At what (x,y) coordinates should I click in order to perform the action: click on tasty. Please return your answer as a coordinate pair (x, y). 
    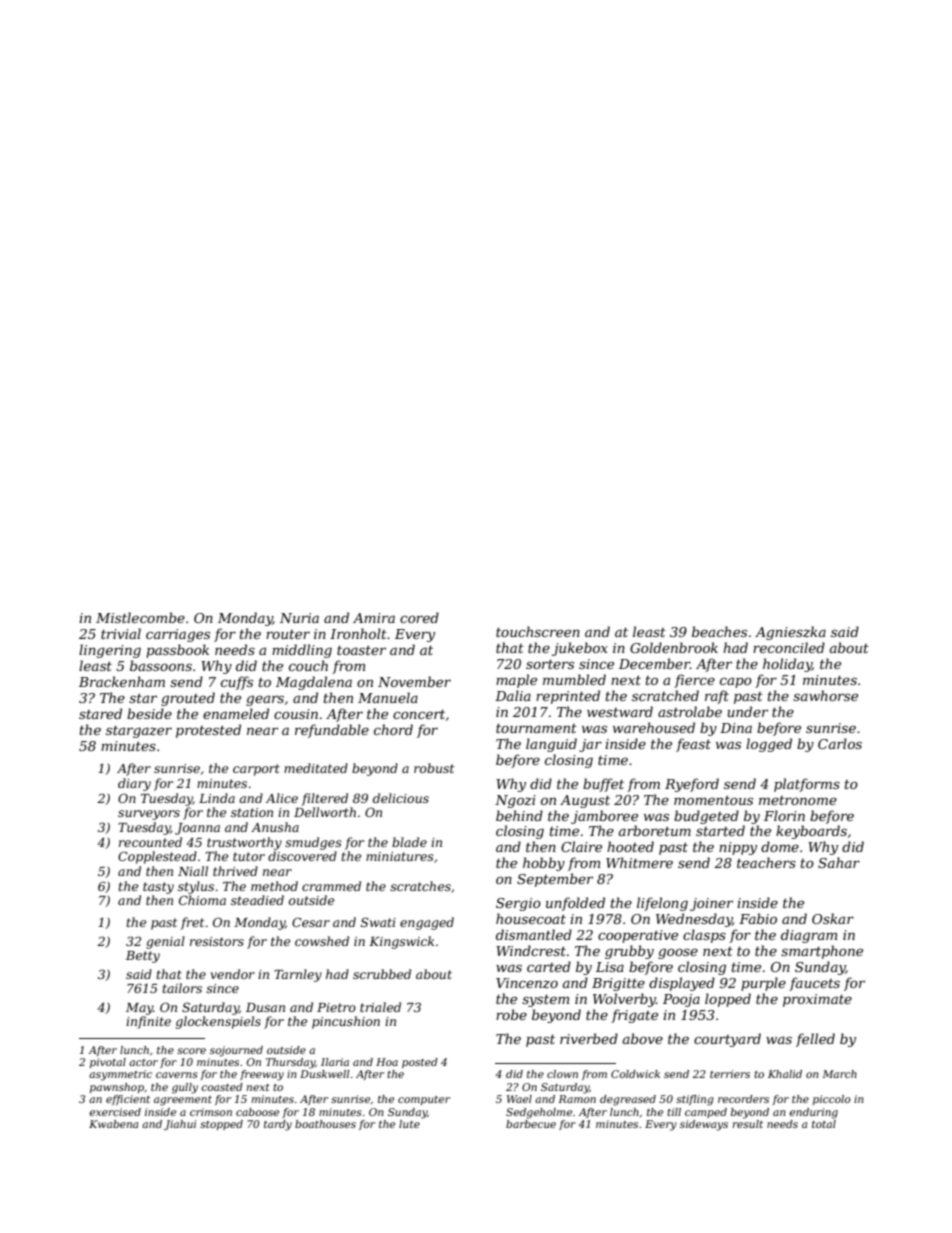
    Looking at the image, I should click on (158, 888).
